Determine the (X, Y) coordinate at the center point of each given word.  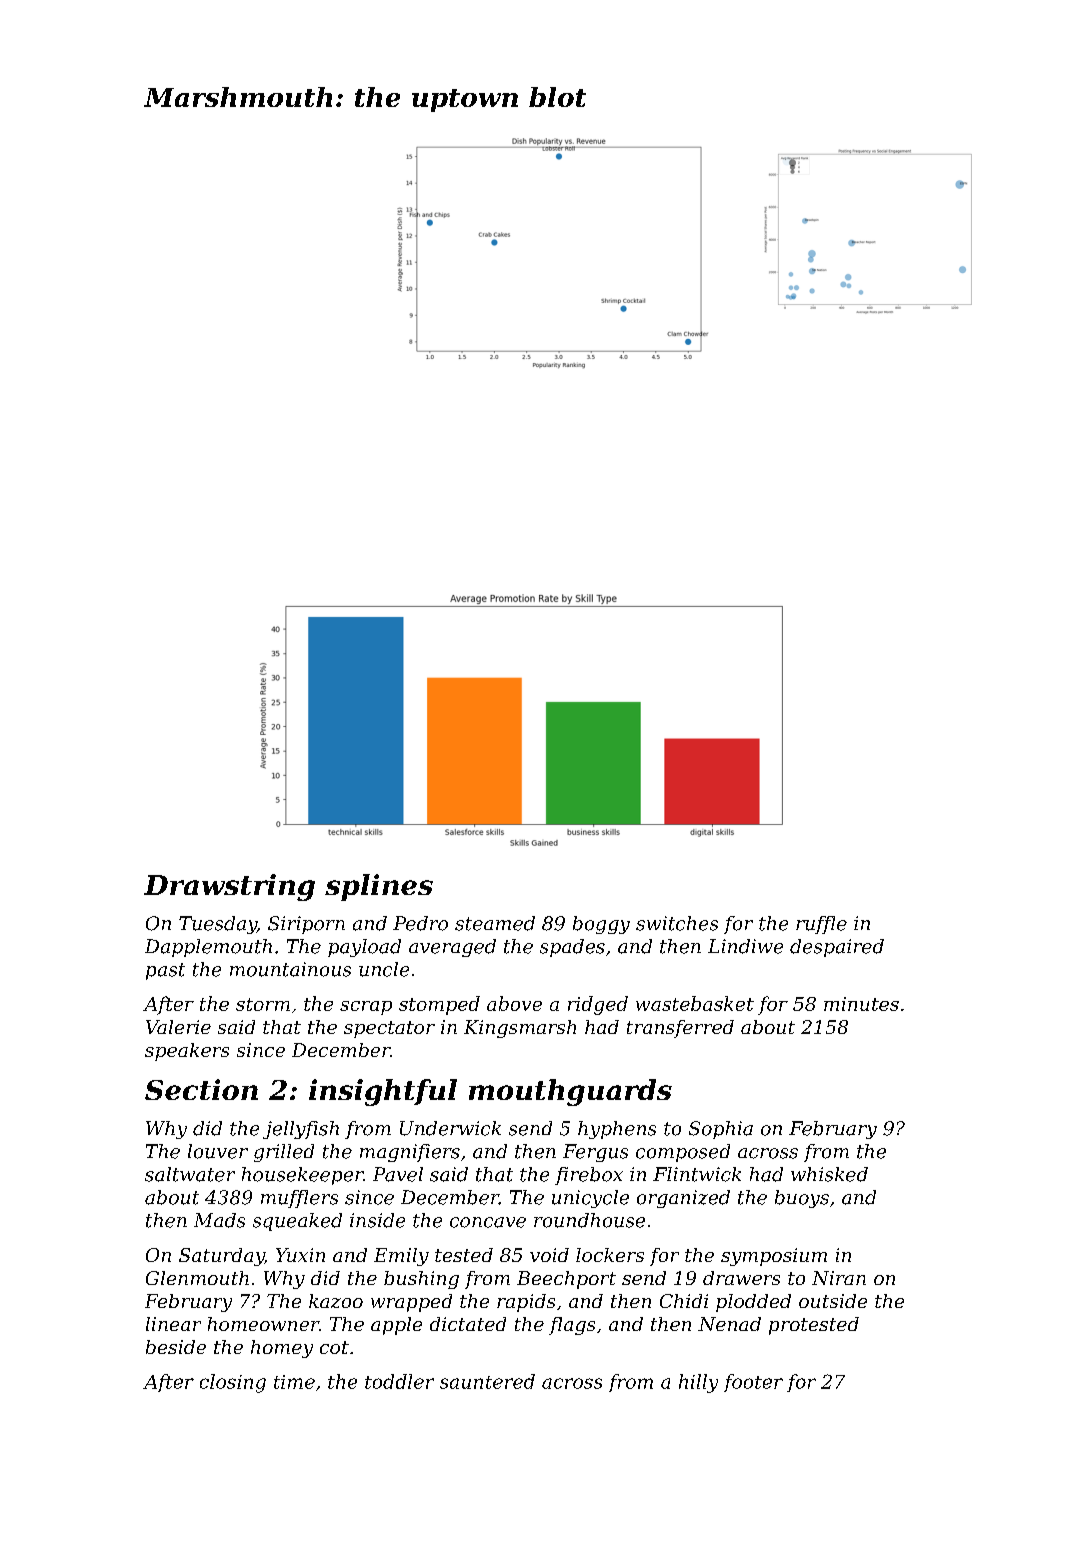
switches (677, 923)
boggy (601, 925)
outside (833, 1301)
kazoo (336, 1301)
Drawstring (229, 887)
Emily (401, 1257)
